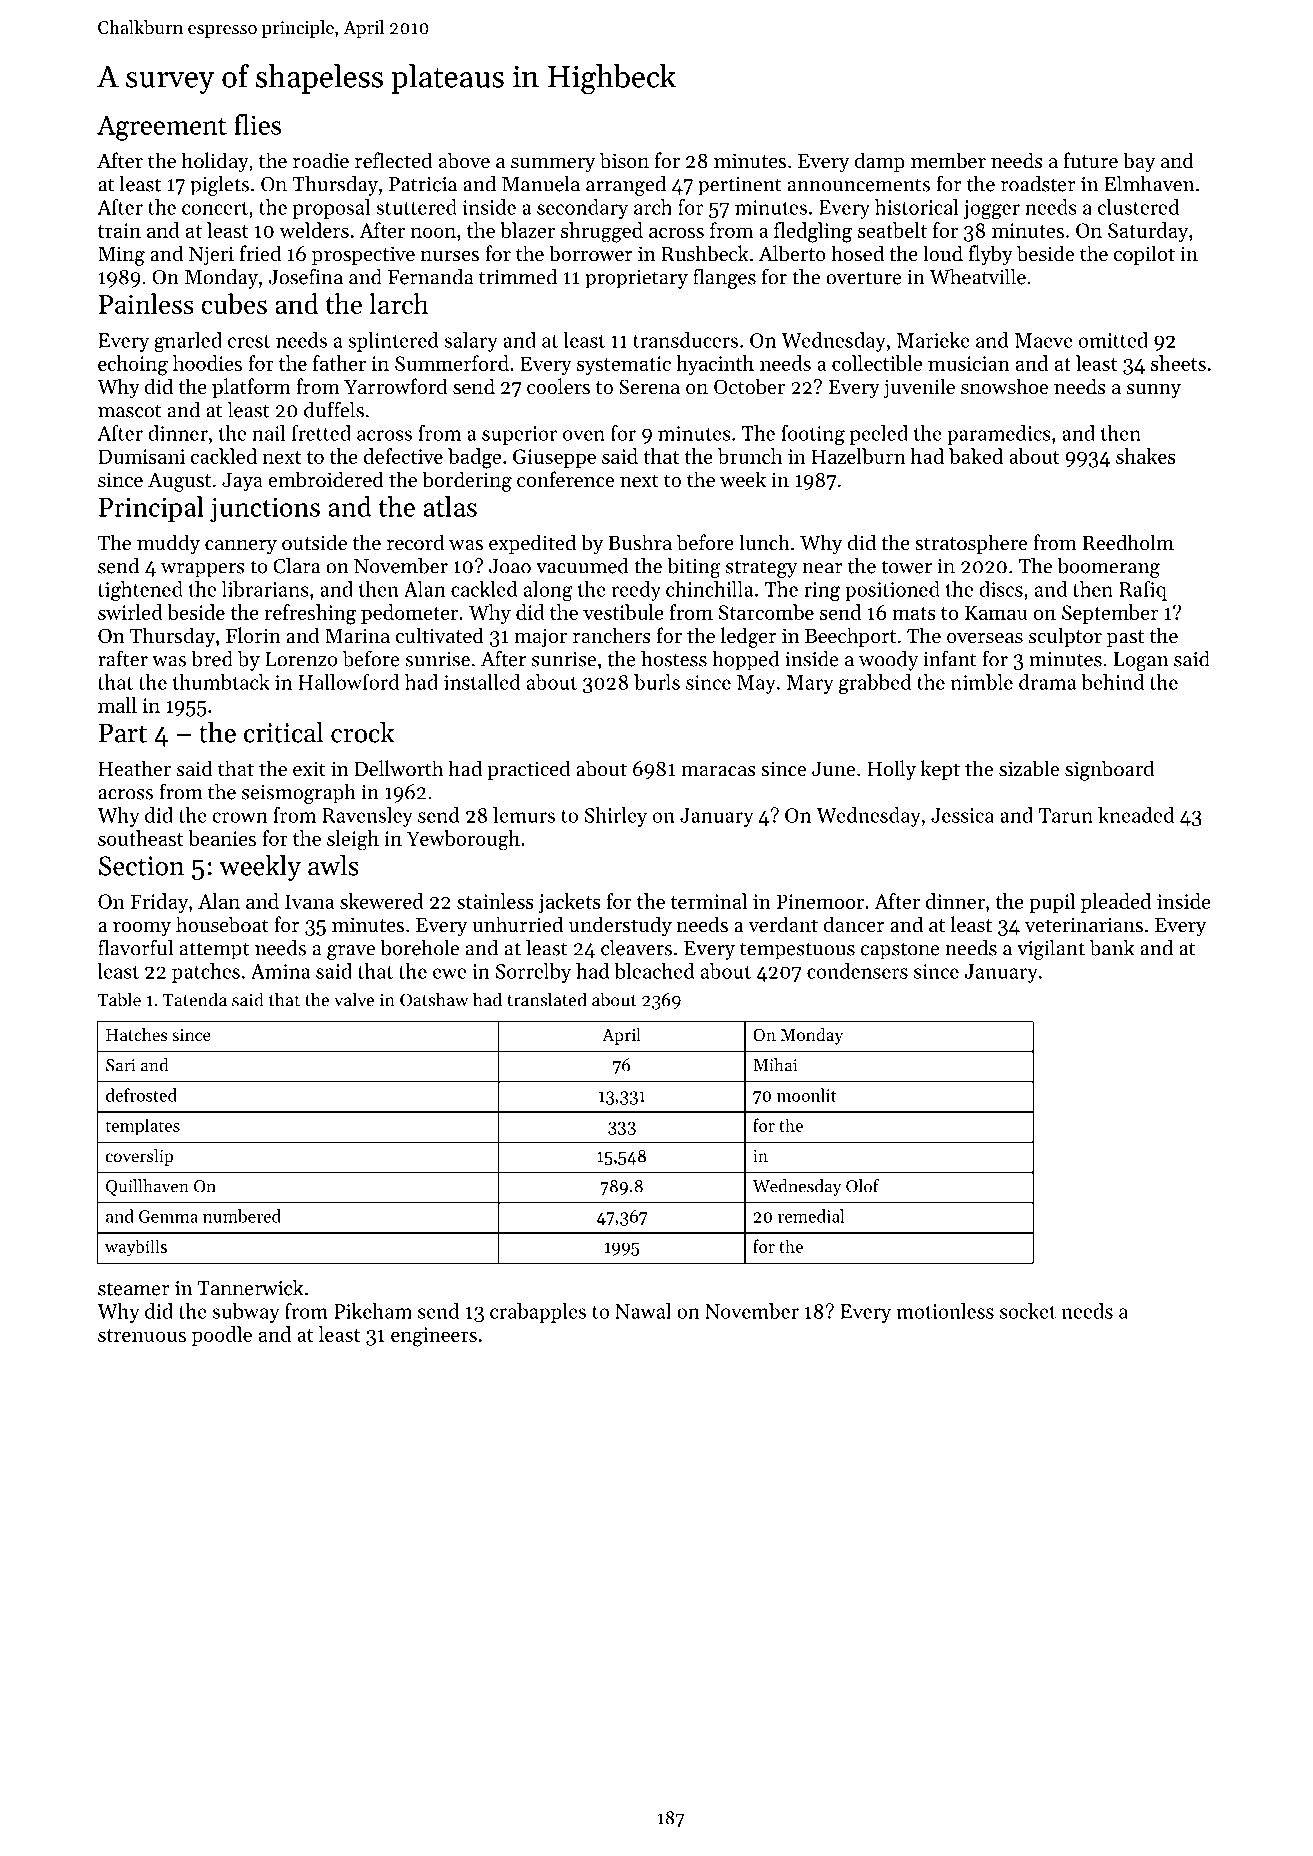 Image resolution: width=1313 pixels, height=1856 pixels. I want to click on crabapples, so click(538, 1313).
